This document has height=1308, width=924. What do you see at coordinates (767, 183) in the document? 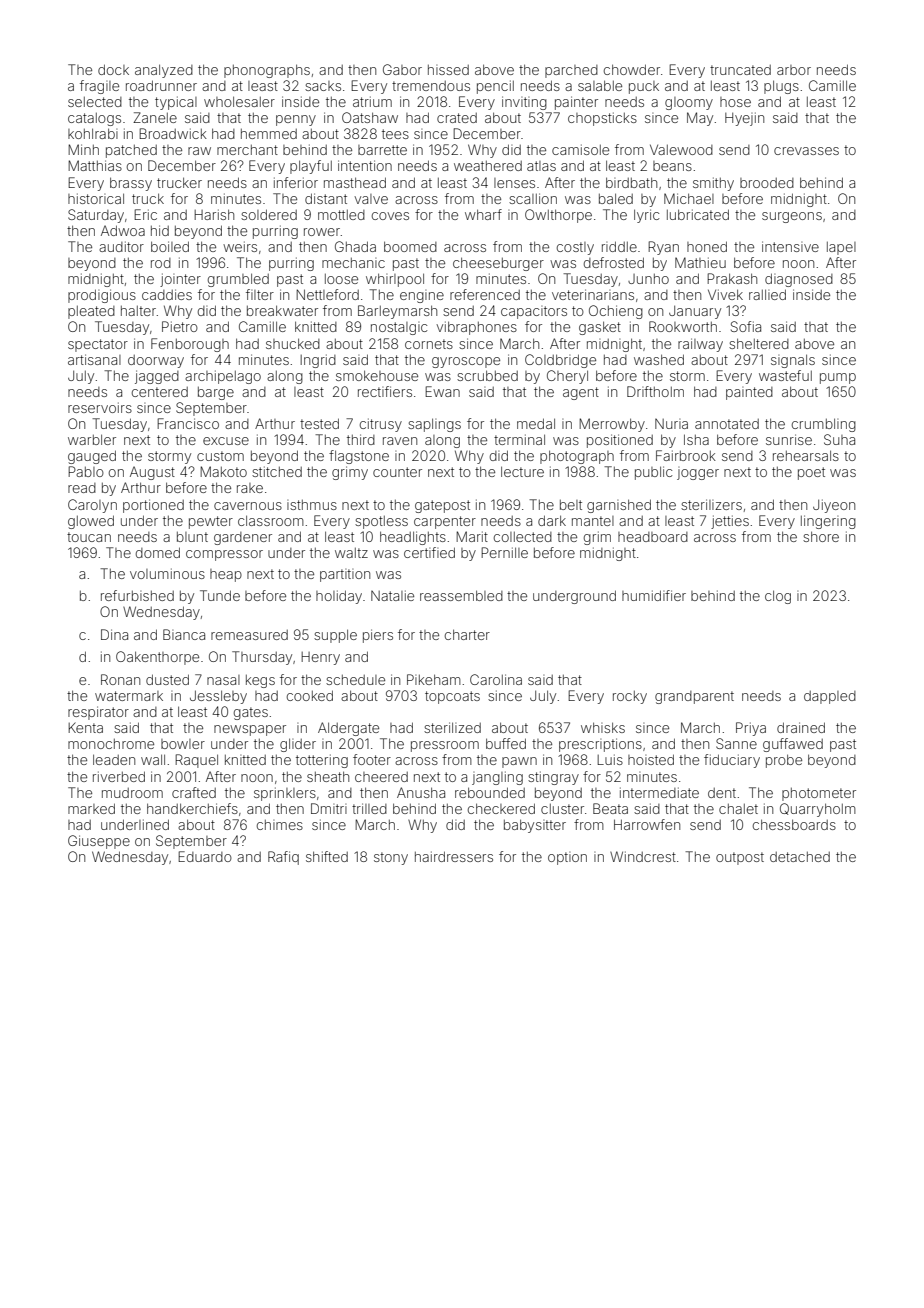
I see `brooded` at bounding box center [767, 183].
